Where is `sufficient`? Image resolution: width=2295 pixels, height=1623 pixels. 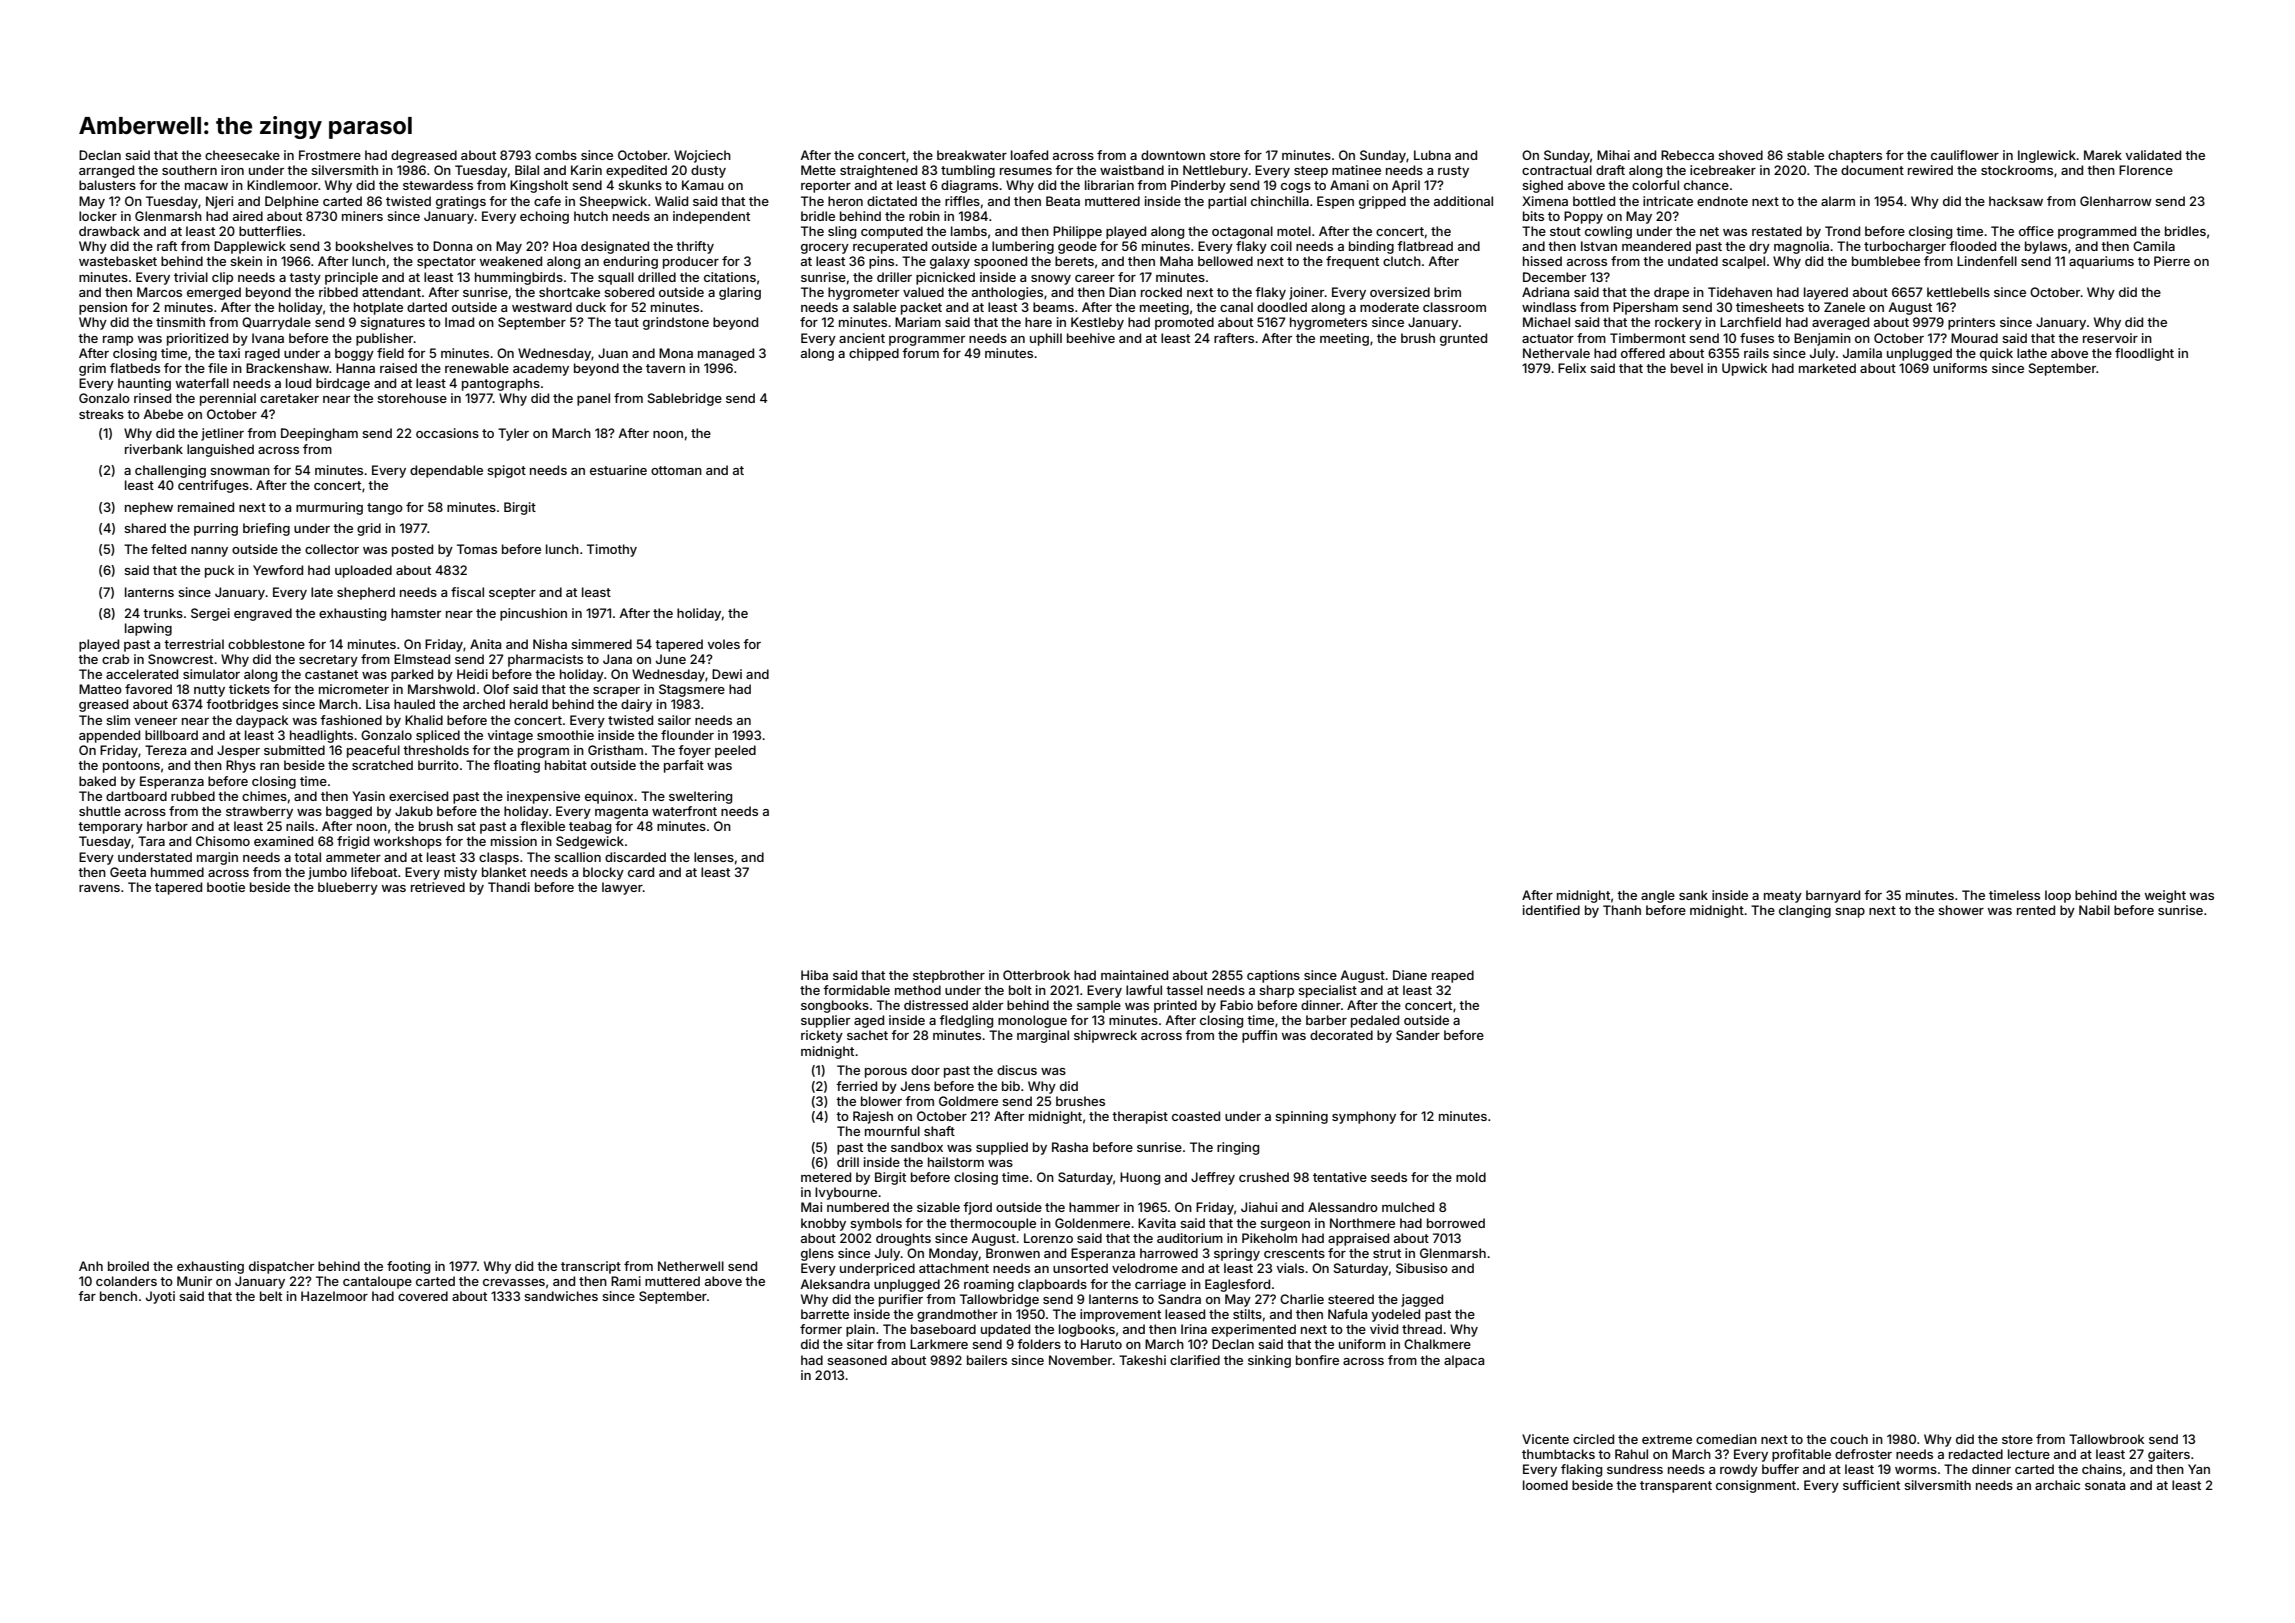 sufficient is located at coordinates (1871, 1485).
